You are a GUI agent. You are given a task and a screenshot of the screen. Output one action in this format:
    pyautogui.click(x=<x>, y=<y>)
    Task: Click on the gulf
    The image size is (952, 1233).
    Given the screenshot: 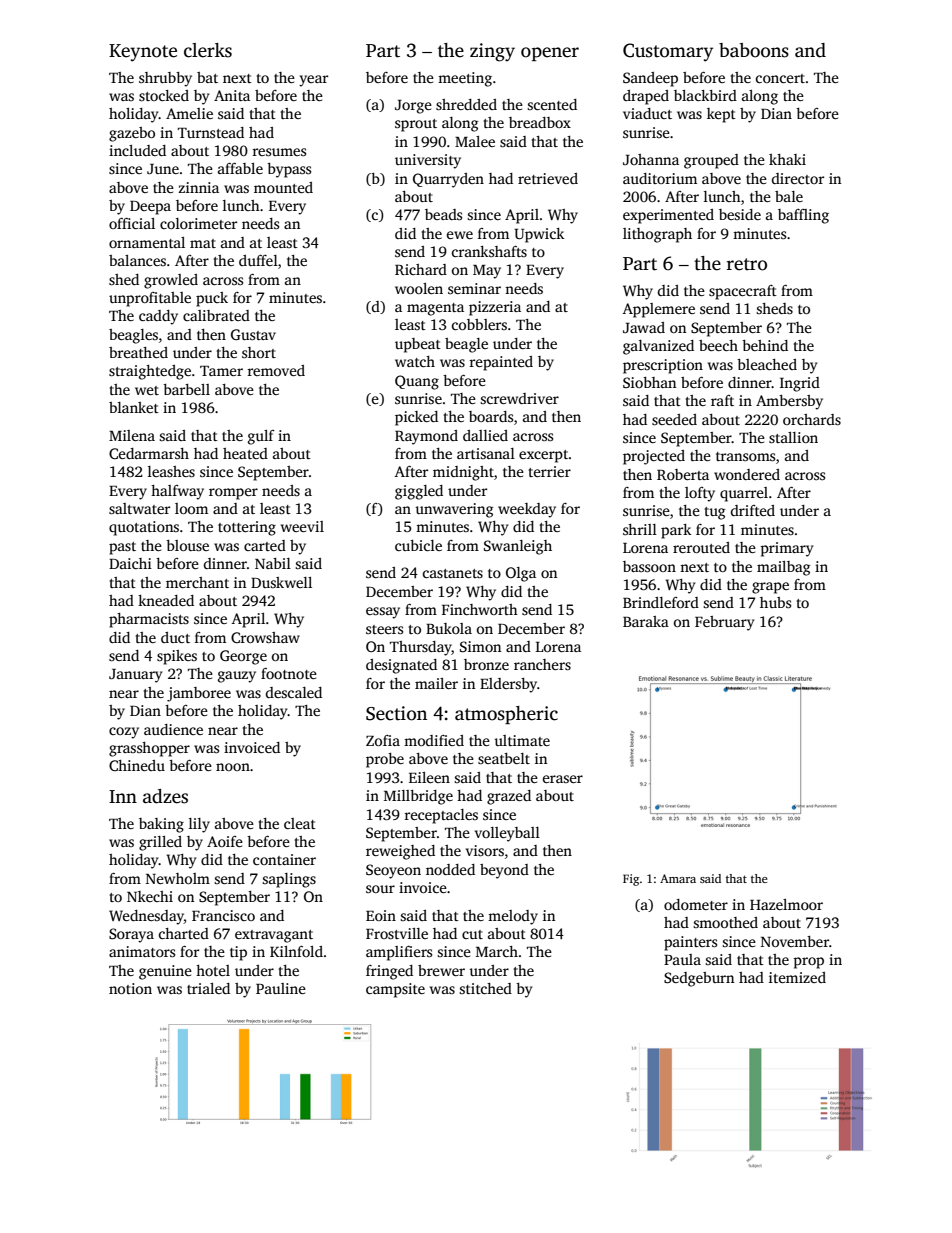 What is the action you would take?
    pyautogui.click(x=261, y=437)
